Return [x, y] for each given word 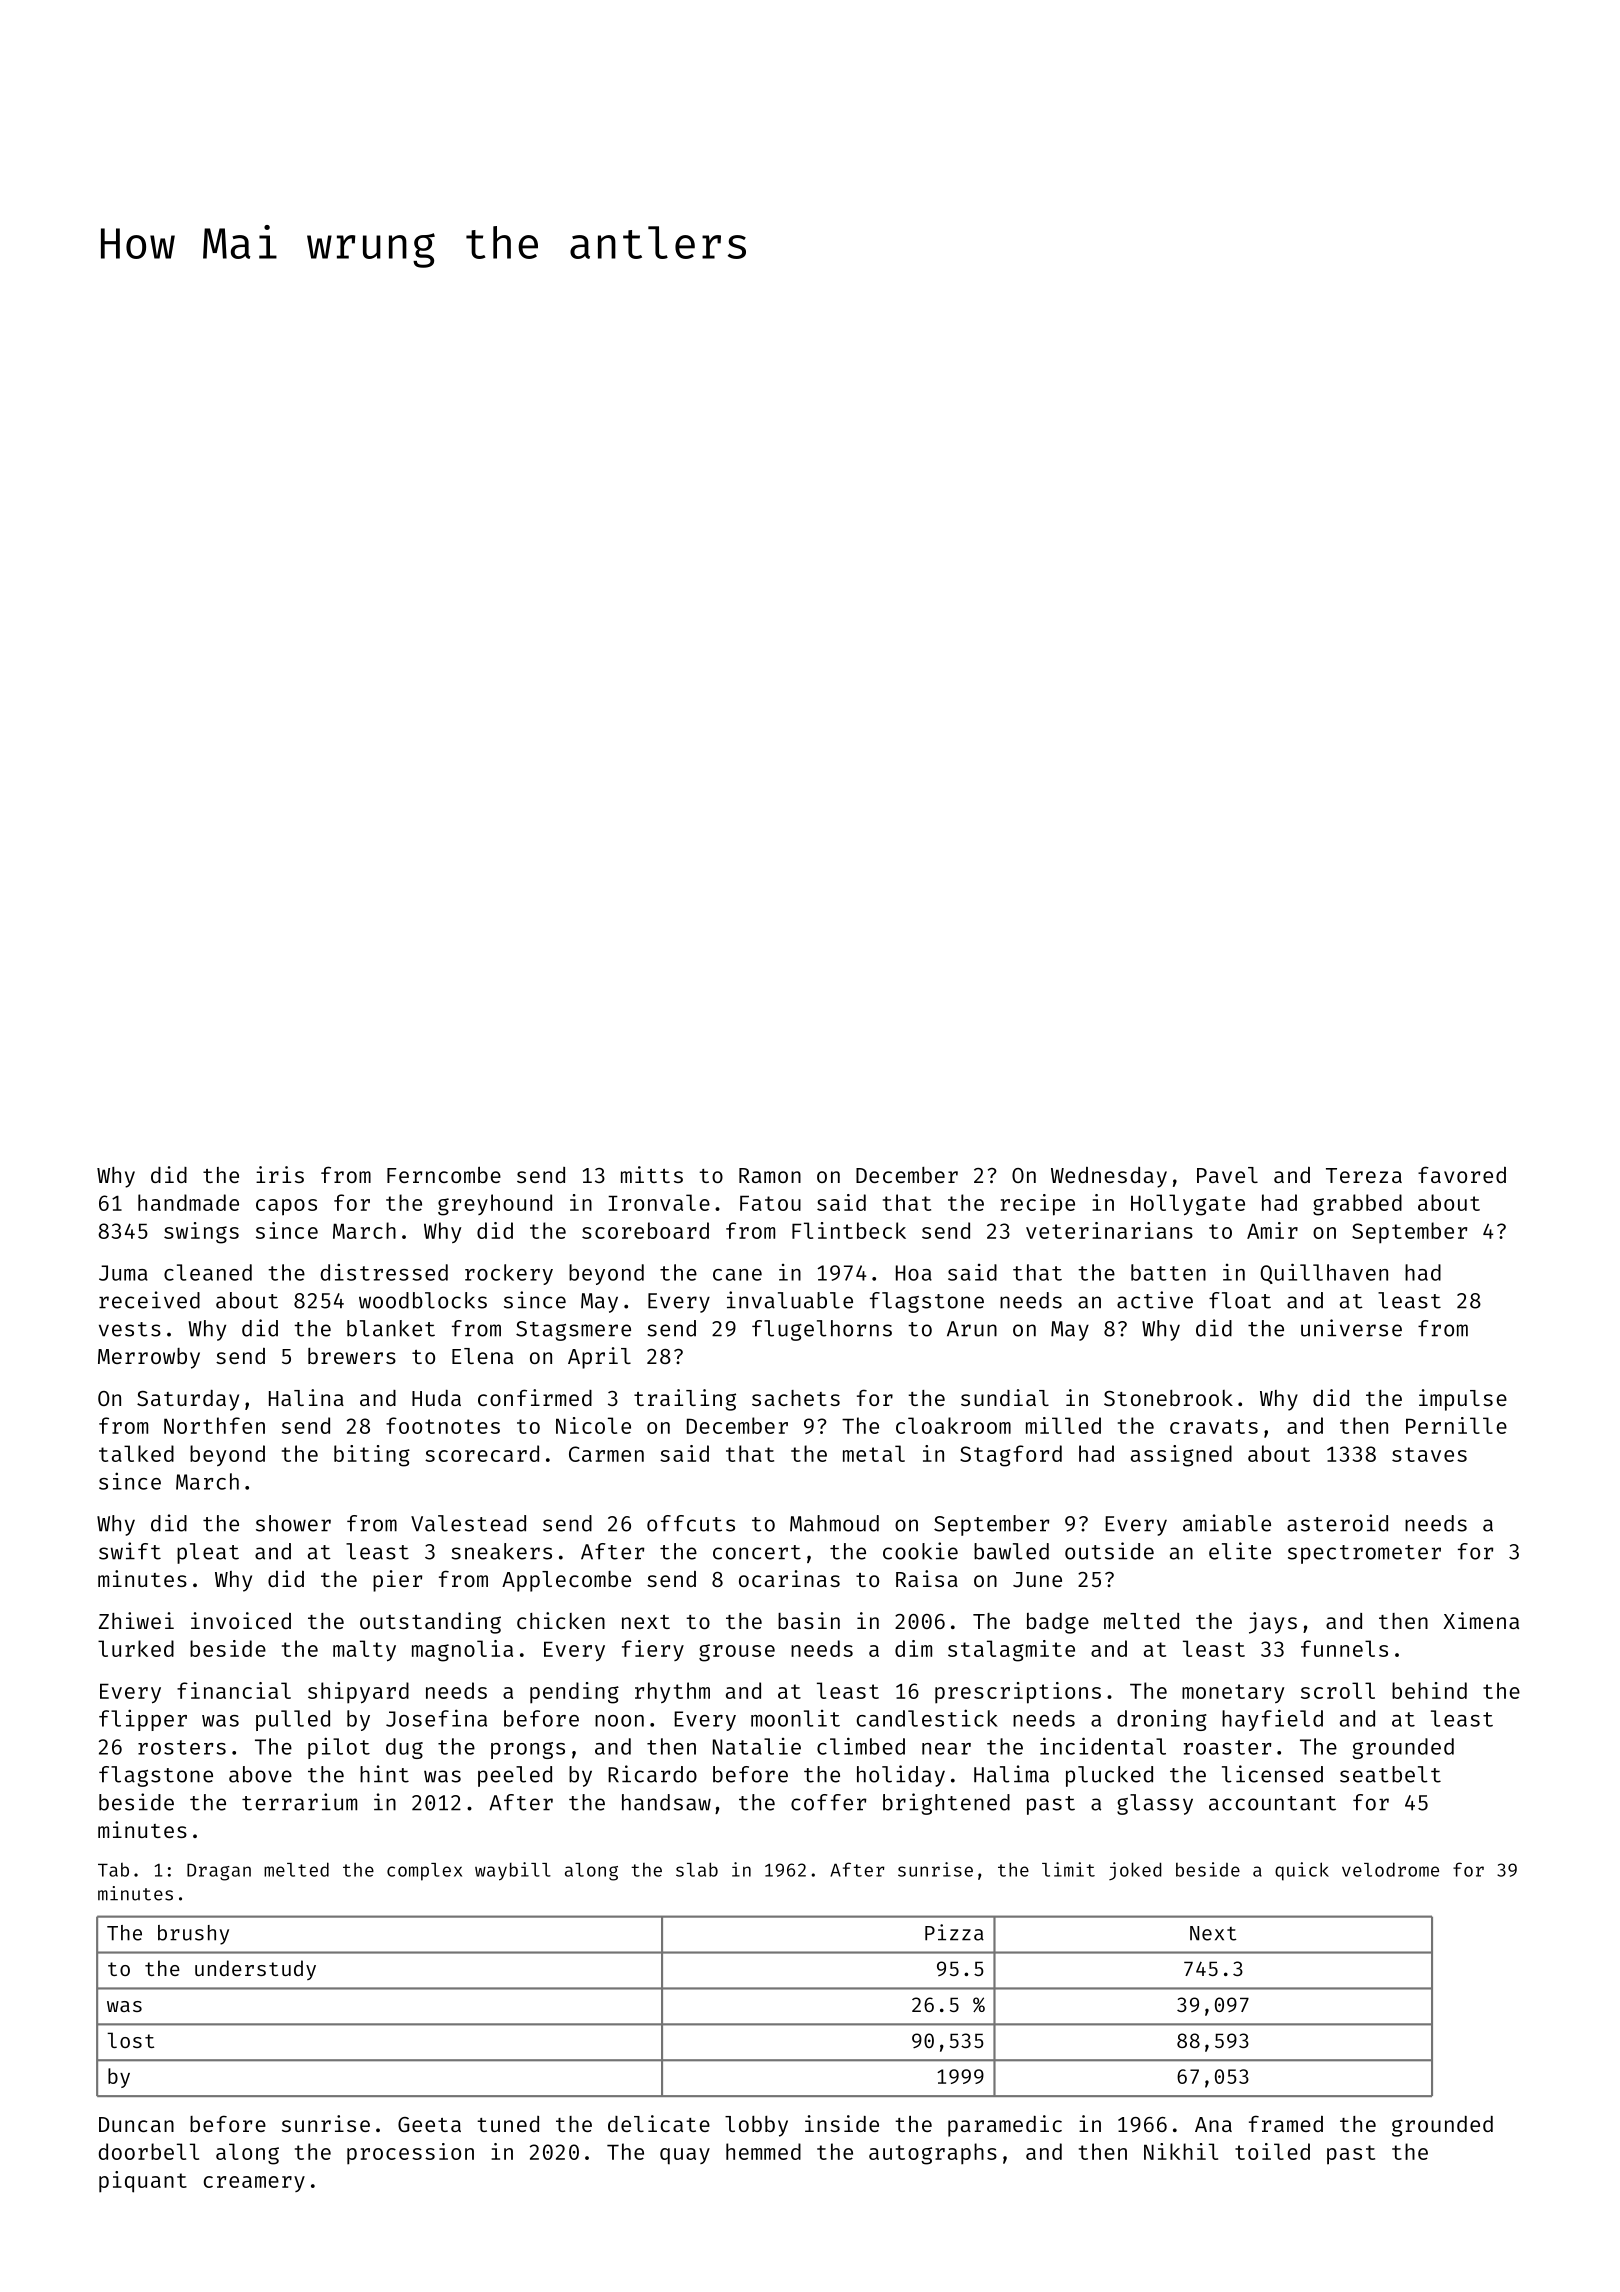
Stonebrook [1168, 1398]
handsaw [666, 1802]
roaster [1227, 1747]
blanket [391, 1328]
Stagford [1011, 1456]
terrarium [299, 1802]
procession [410, 2153]
